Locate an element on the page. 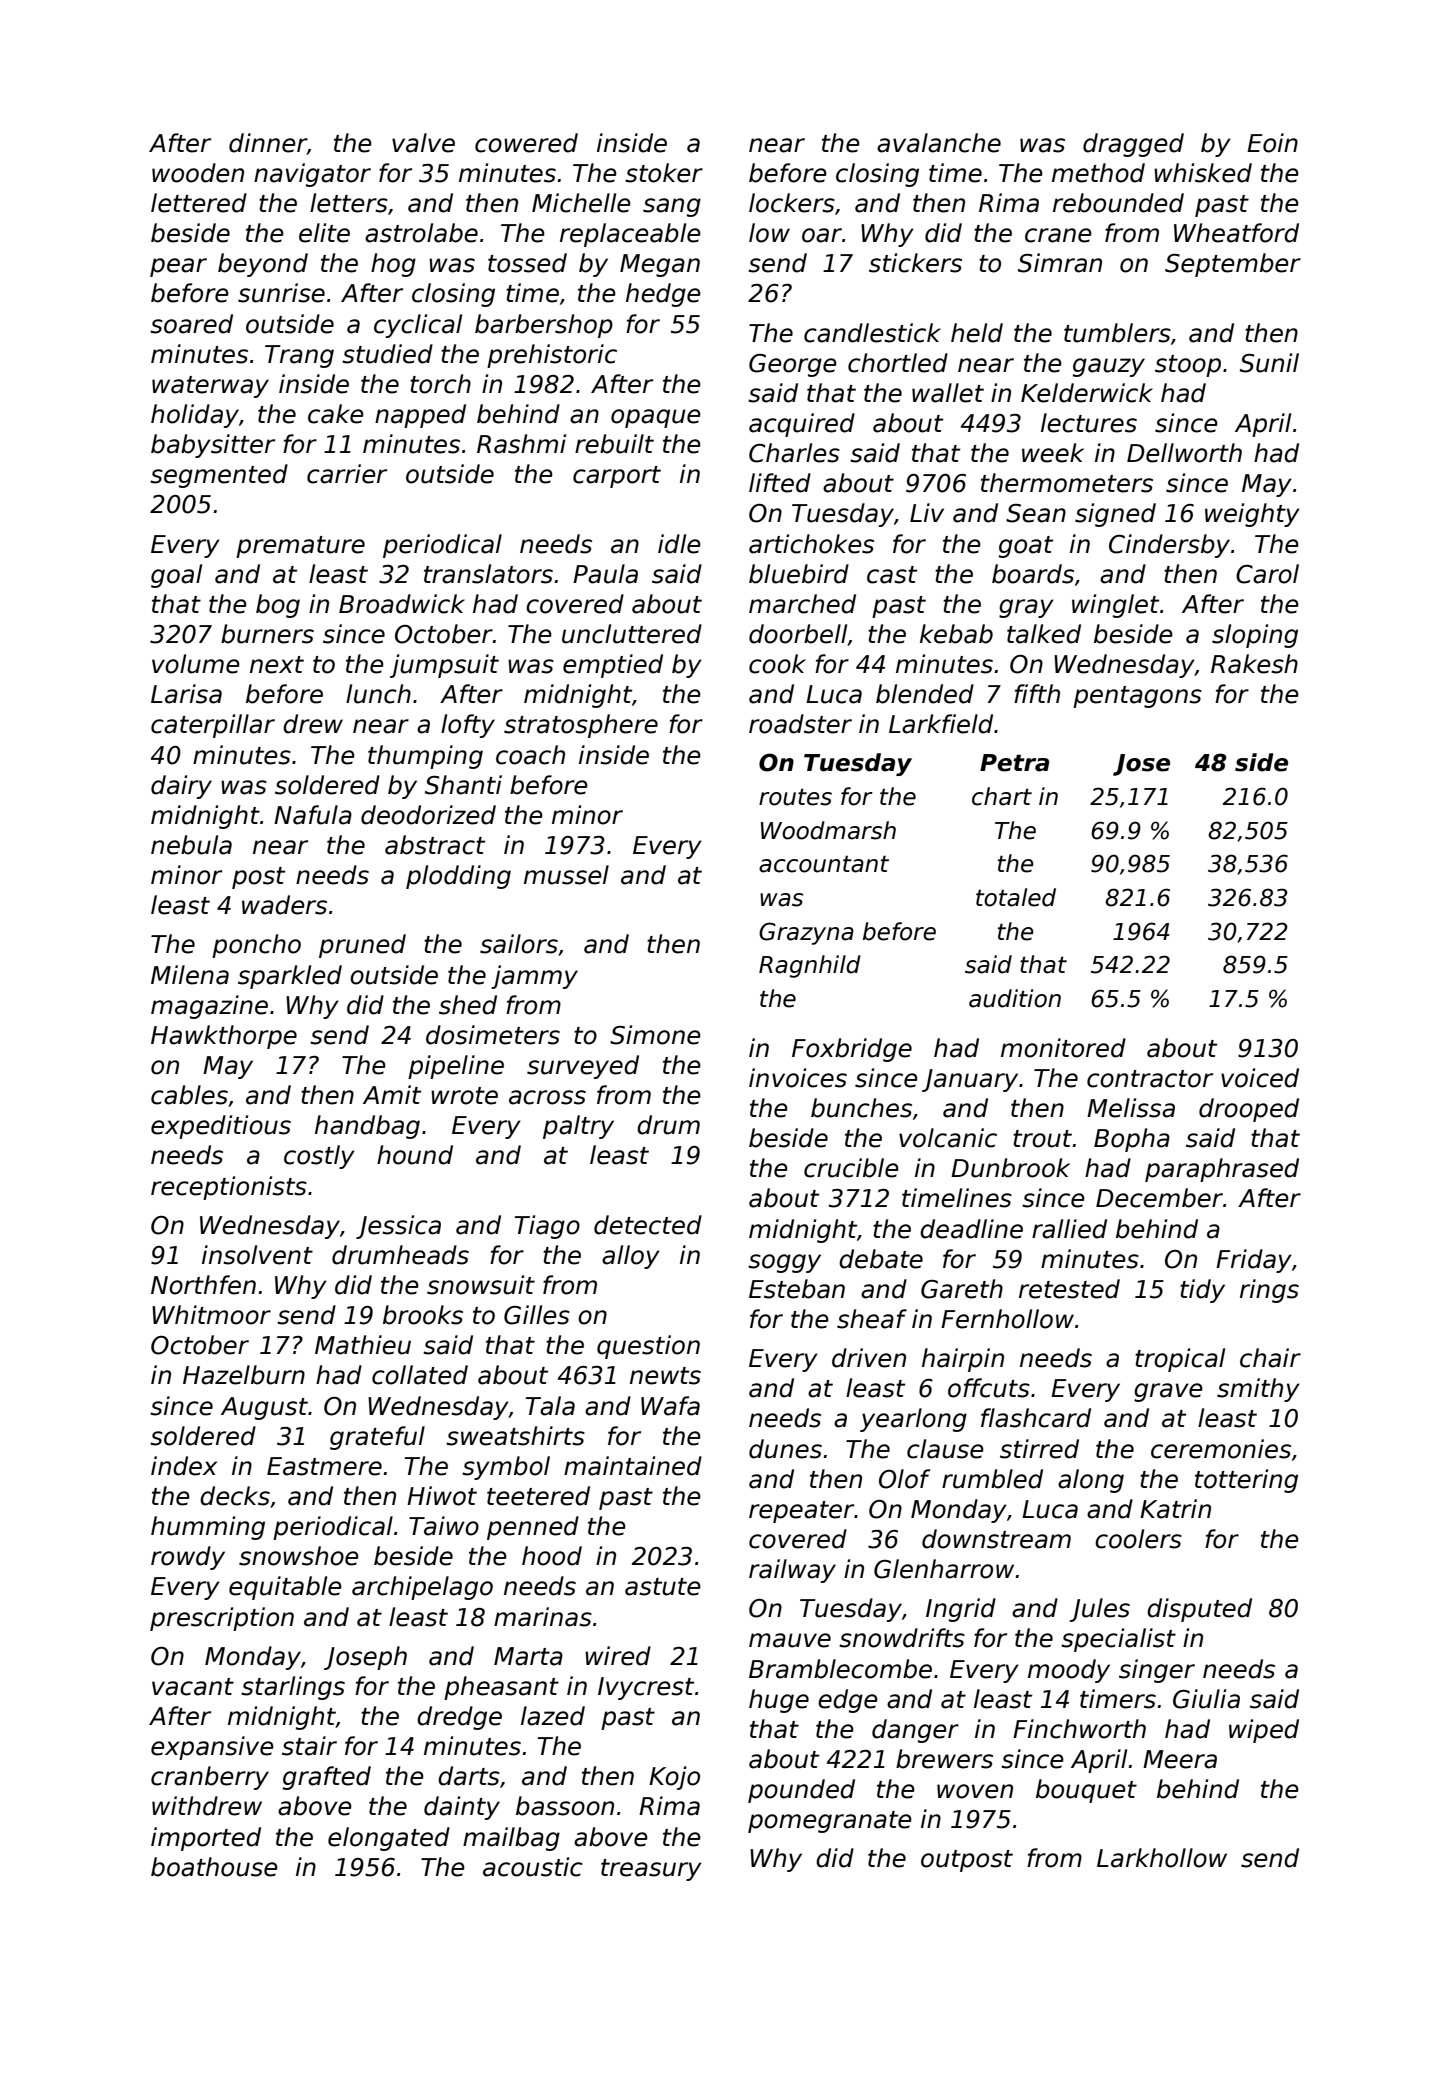  September is located at coordinates (1233, 265).
